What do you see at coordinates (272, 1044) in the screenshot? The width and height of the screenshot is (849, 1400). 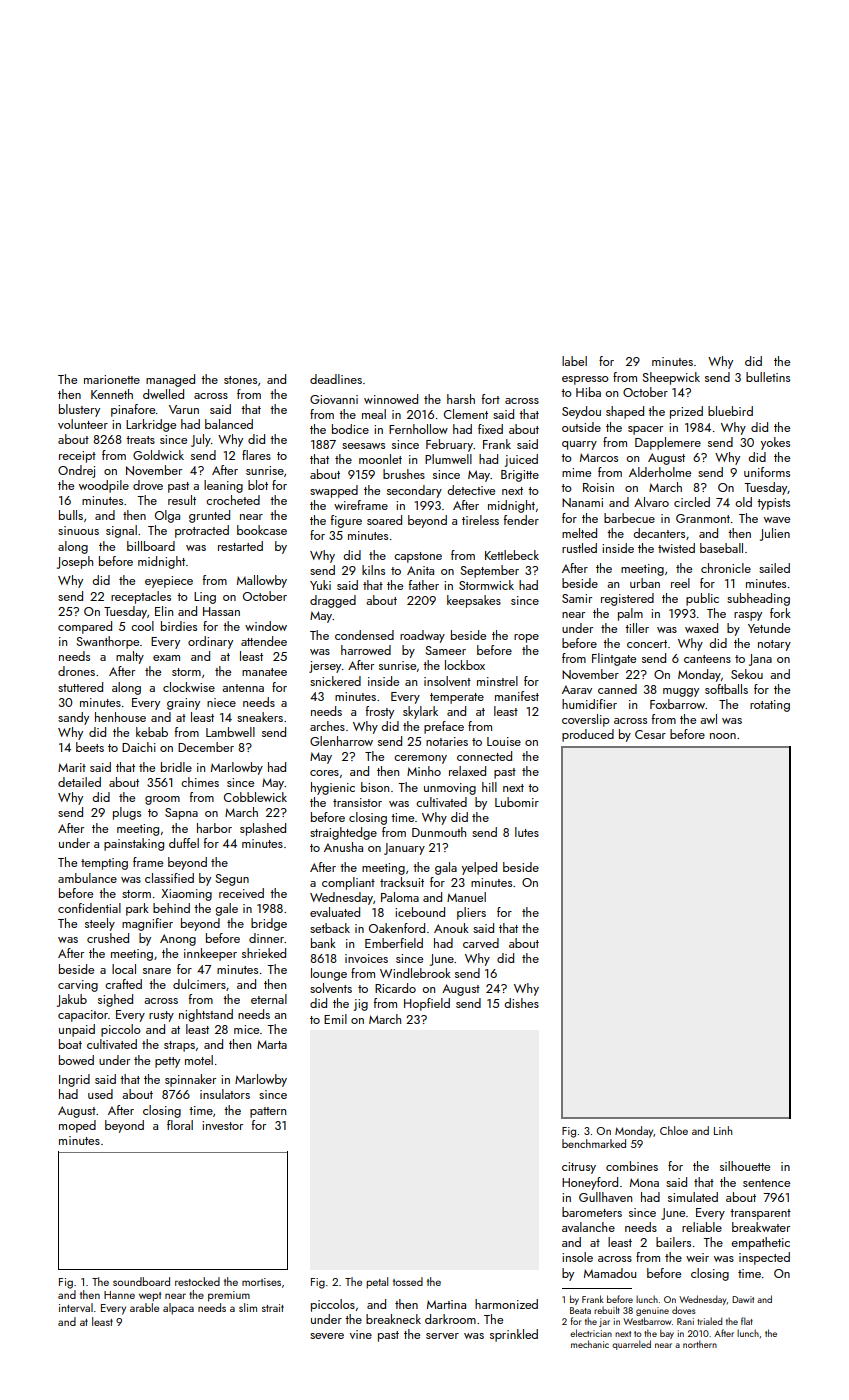 I see `Marta` at bounding box center [272, 1044].
